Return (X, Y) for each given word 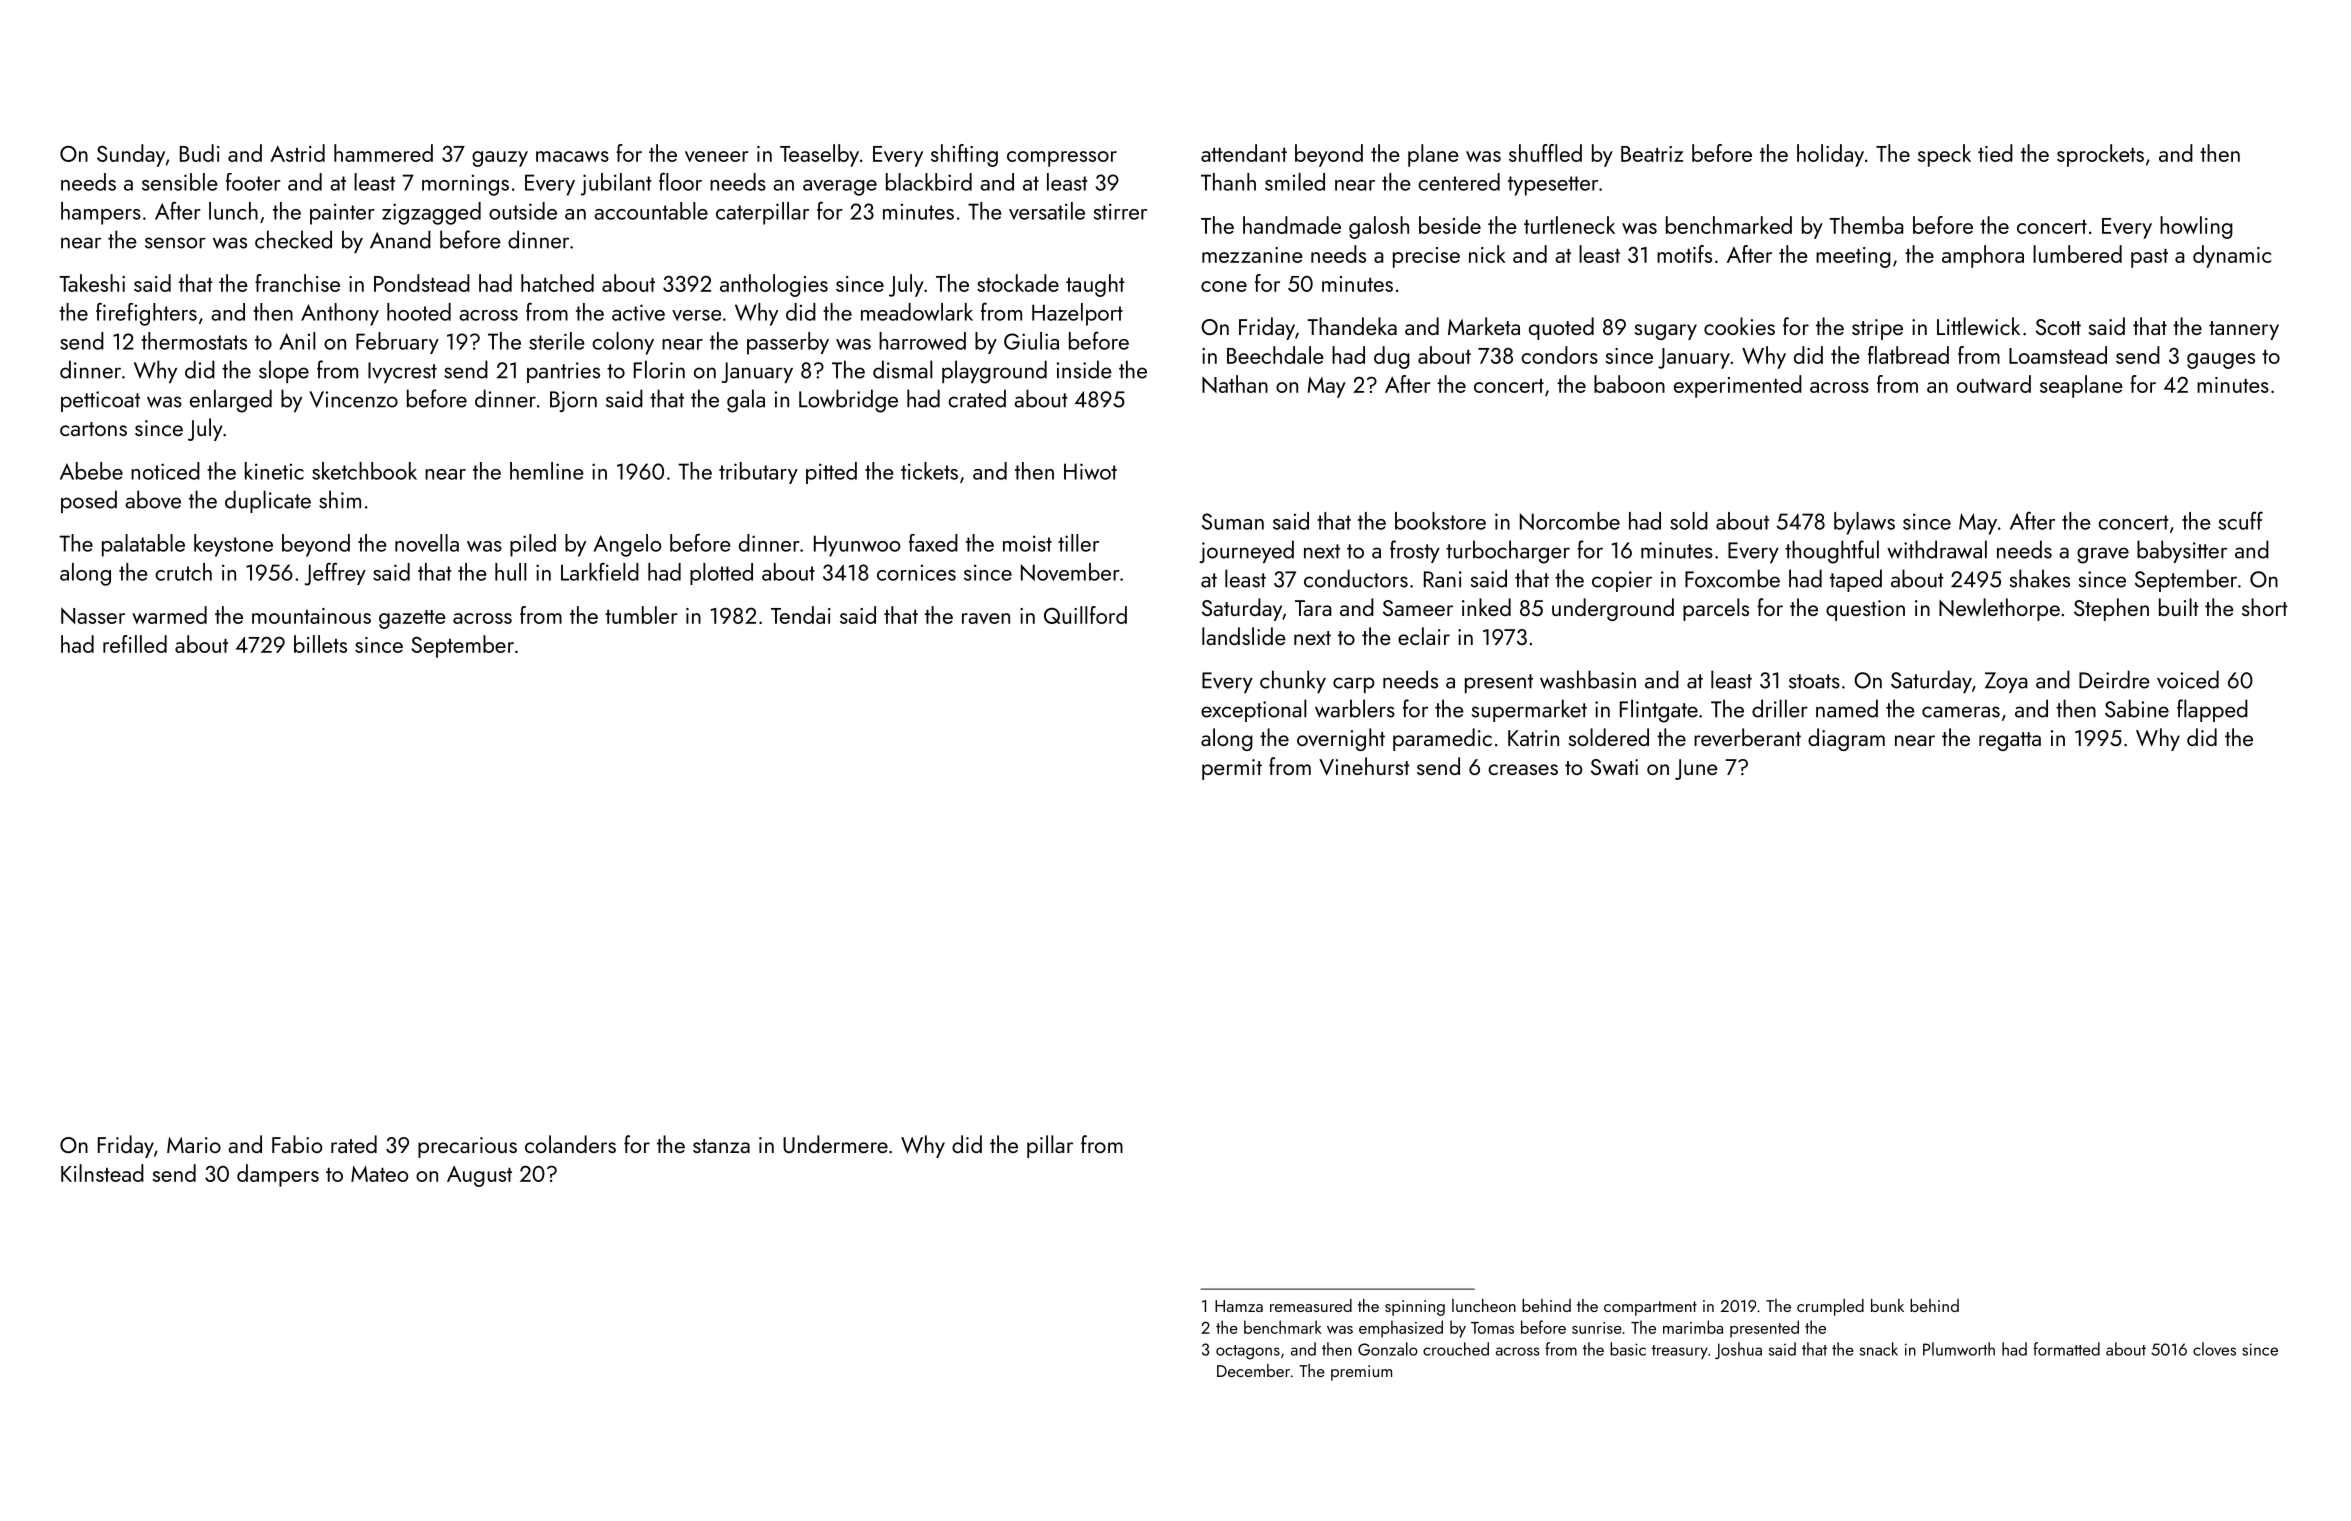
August (479, 1176)
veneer (716, 156)
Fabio (297, 1144)
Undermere (835, 1144)
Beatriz (1652, 154)
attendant (1244, 153)
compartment (1650, 1308)
